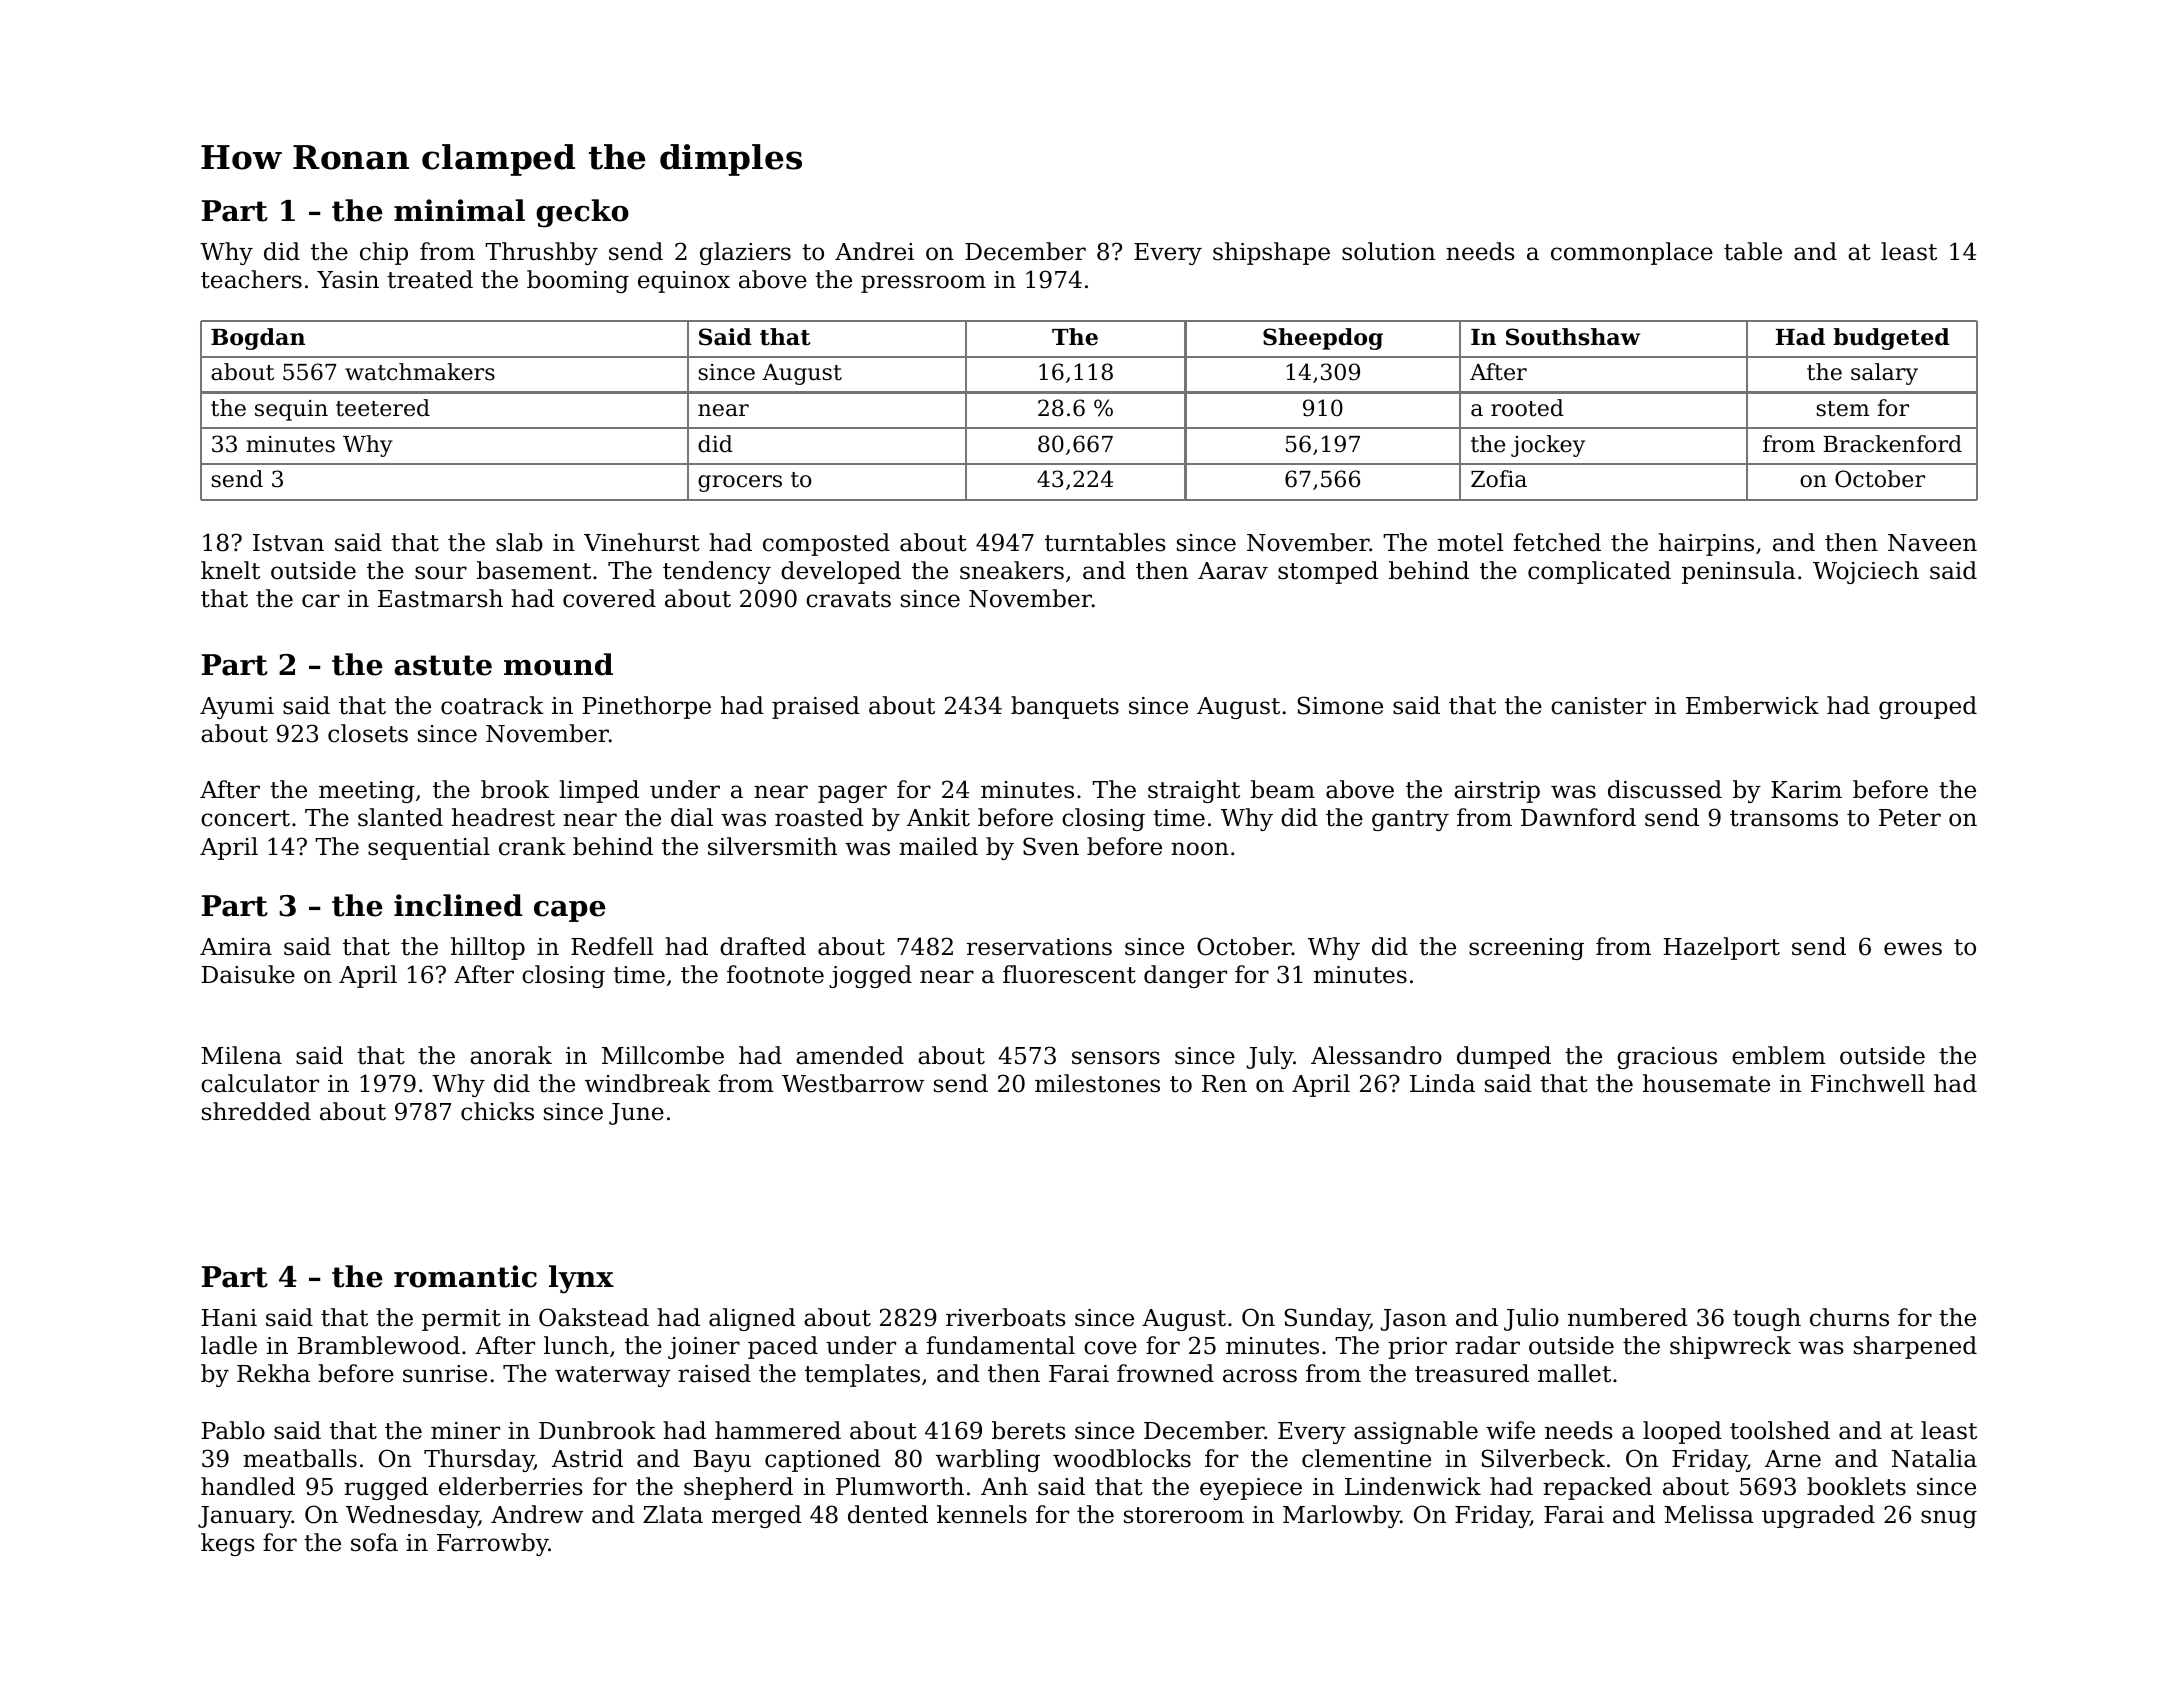 This document has height=1683, width=2178. I want to click on watchmakers, so click(420, 372).
